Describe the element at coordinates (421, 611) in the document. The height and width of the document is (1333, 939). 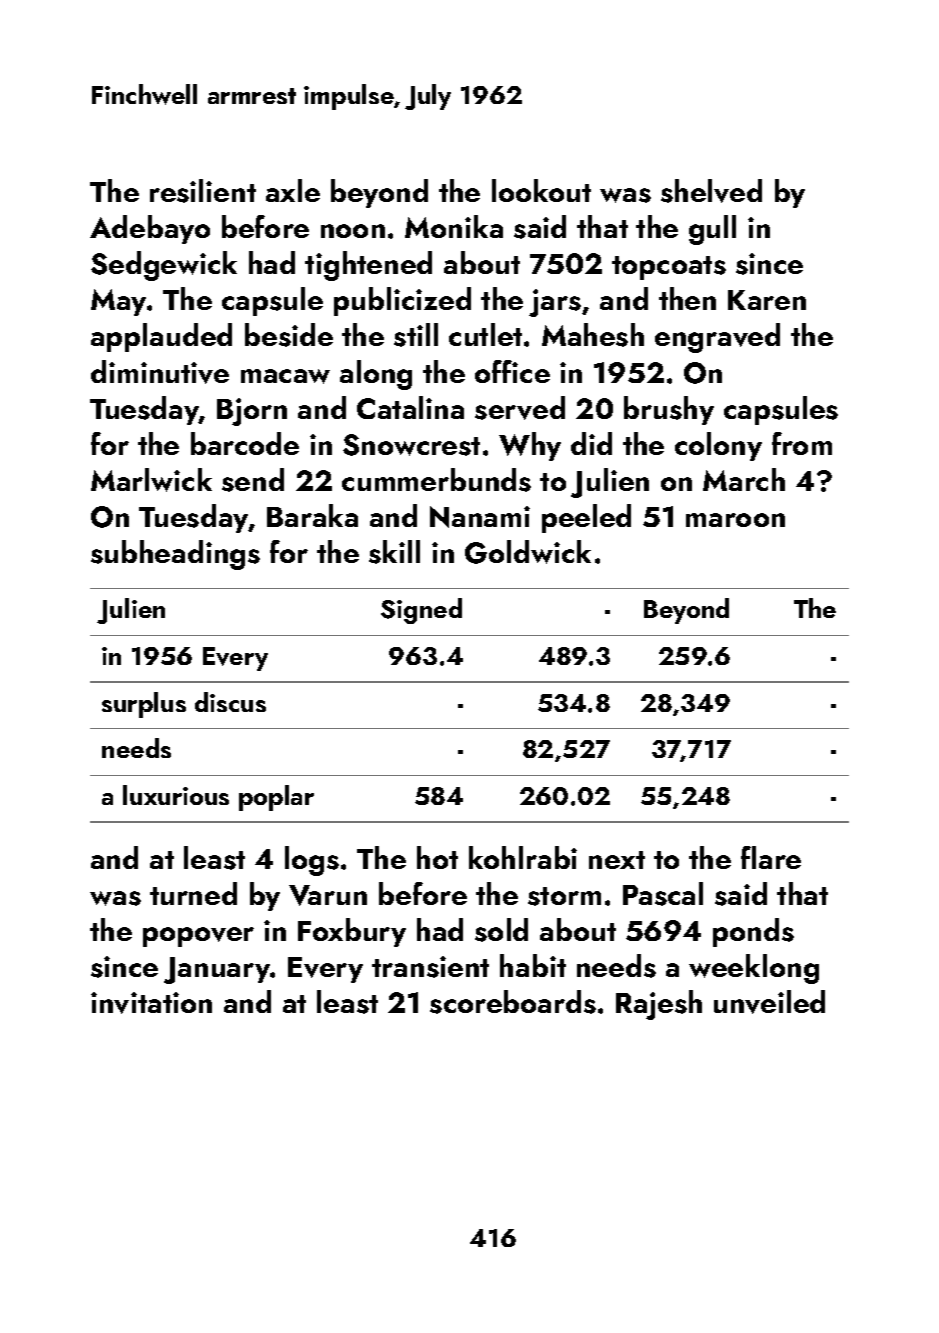
I see `Signed` at that location.
